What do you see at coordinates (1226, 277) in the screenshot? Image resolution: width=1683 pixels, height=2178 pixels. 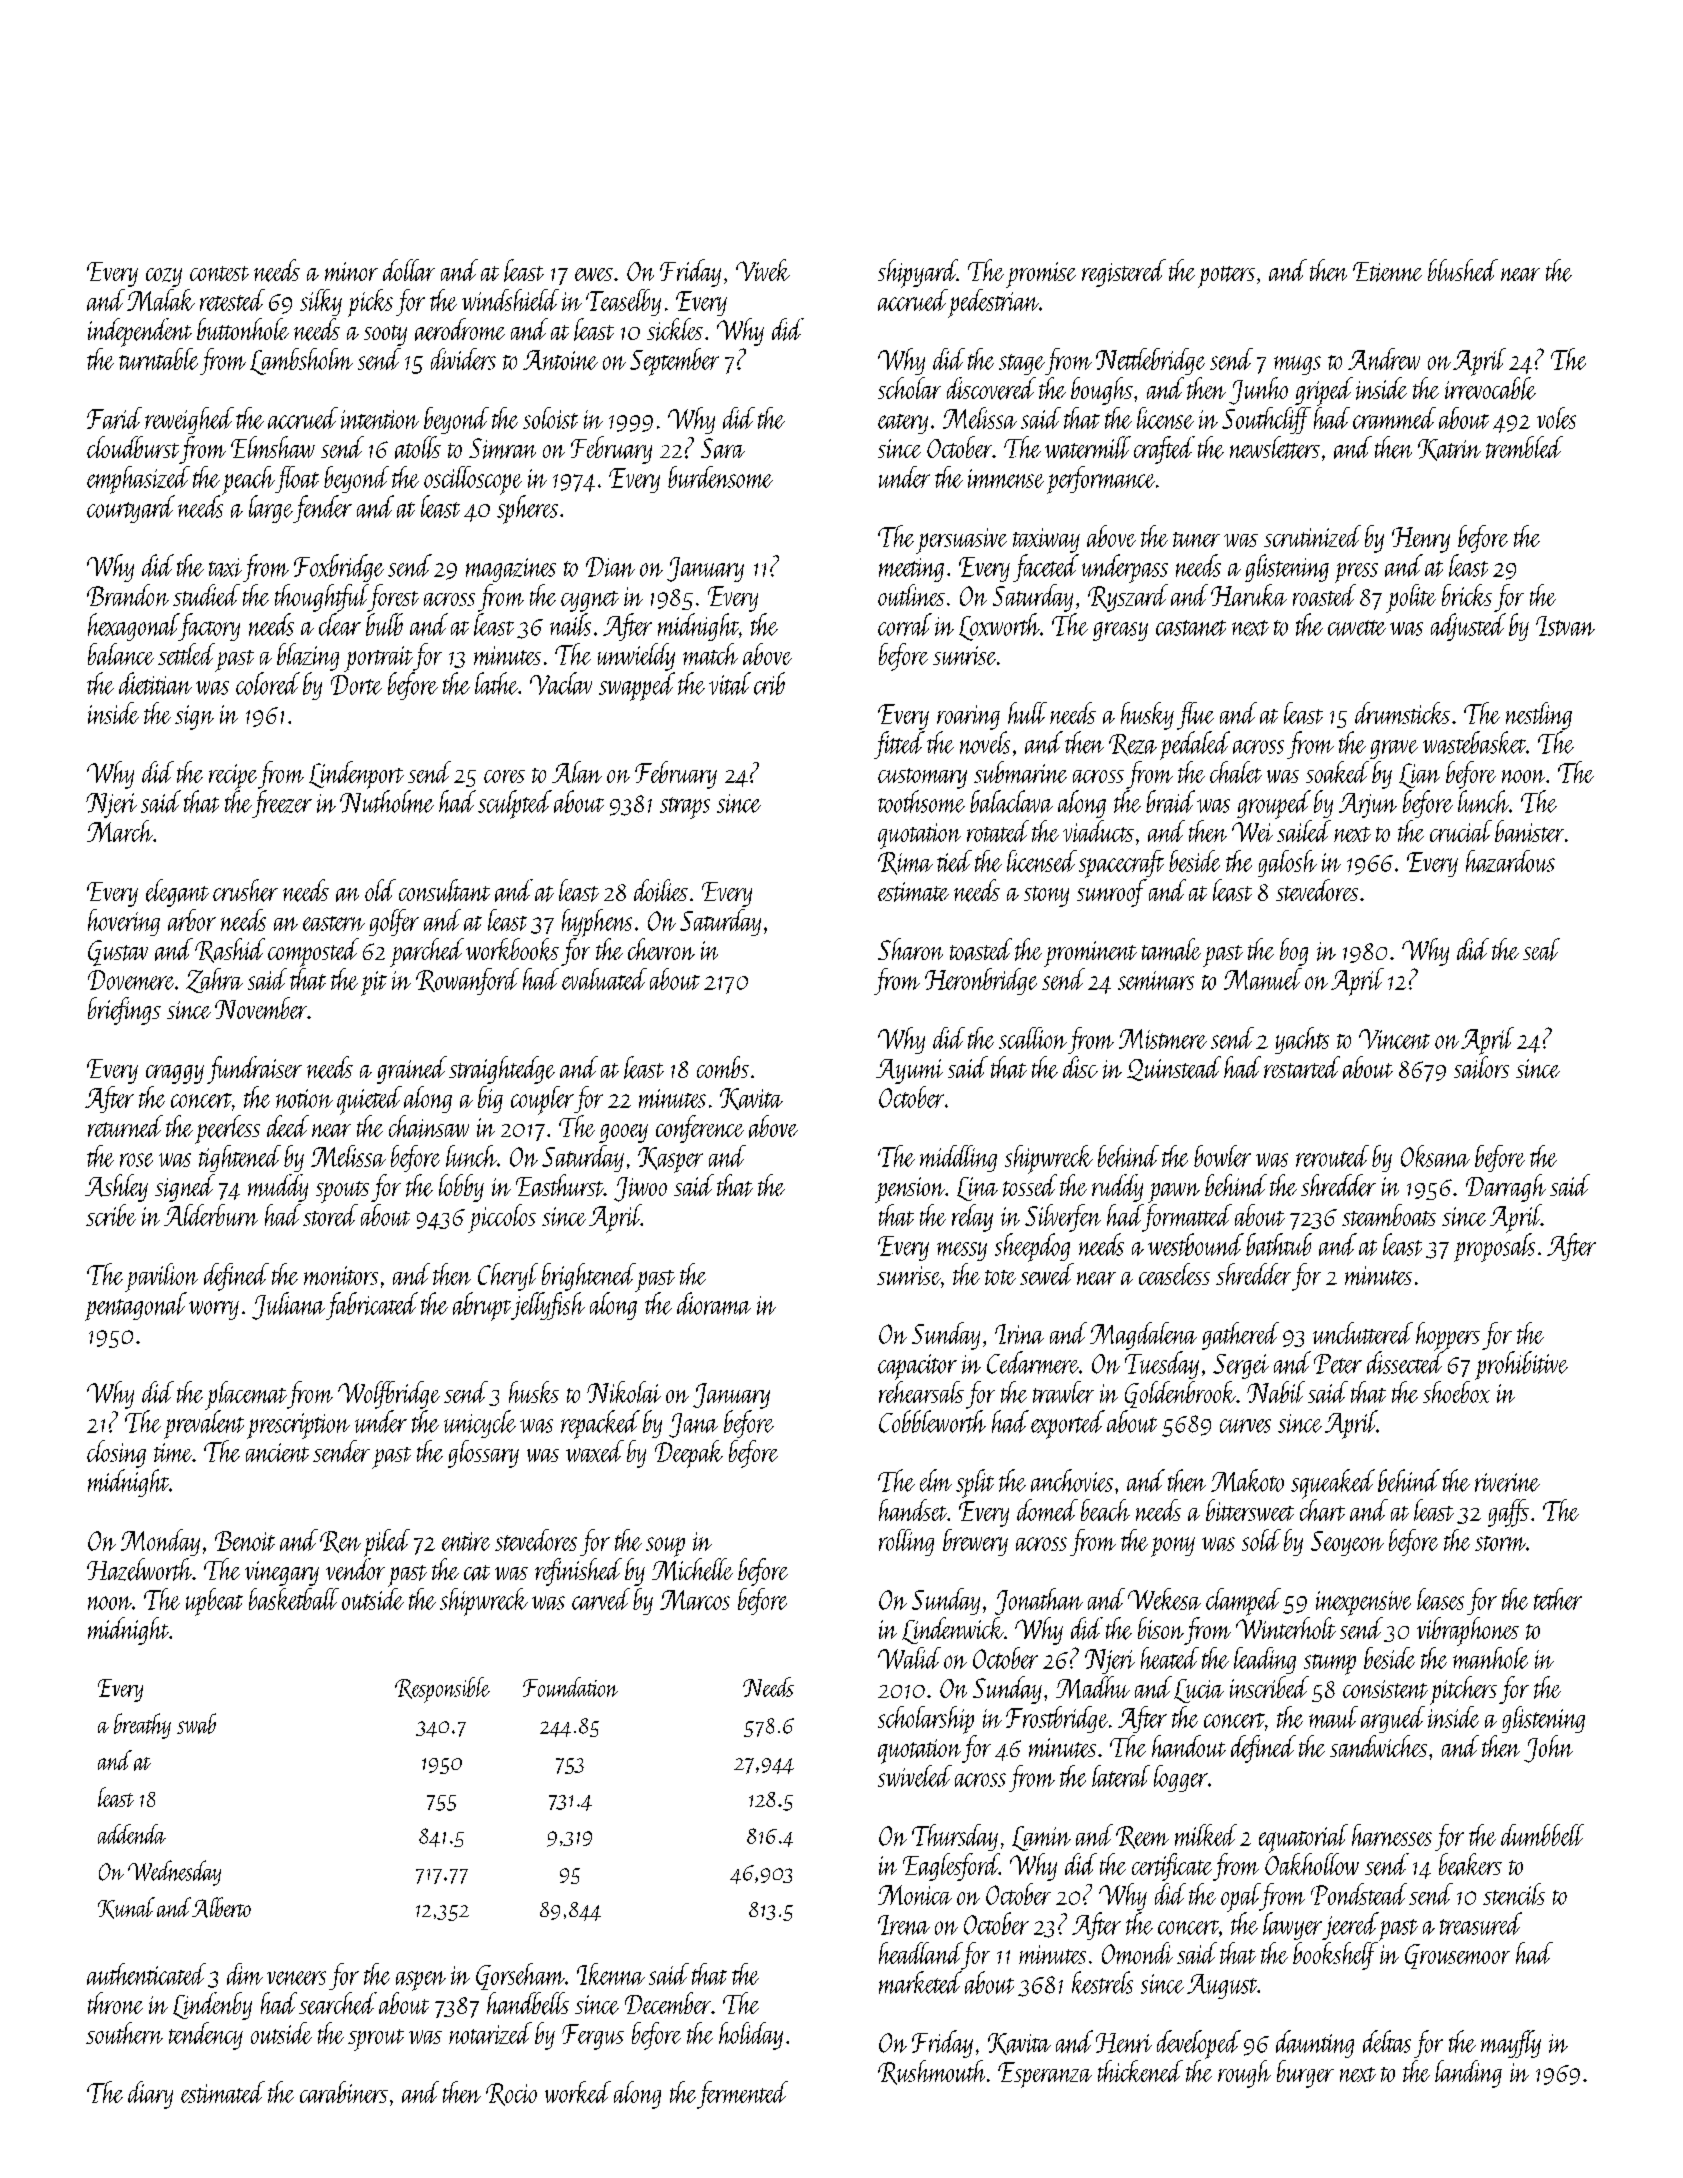 I see `potters` at bounding box center [1226, 277].
